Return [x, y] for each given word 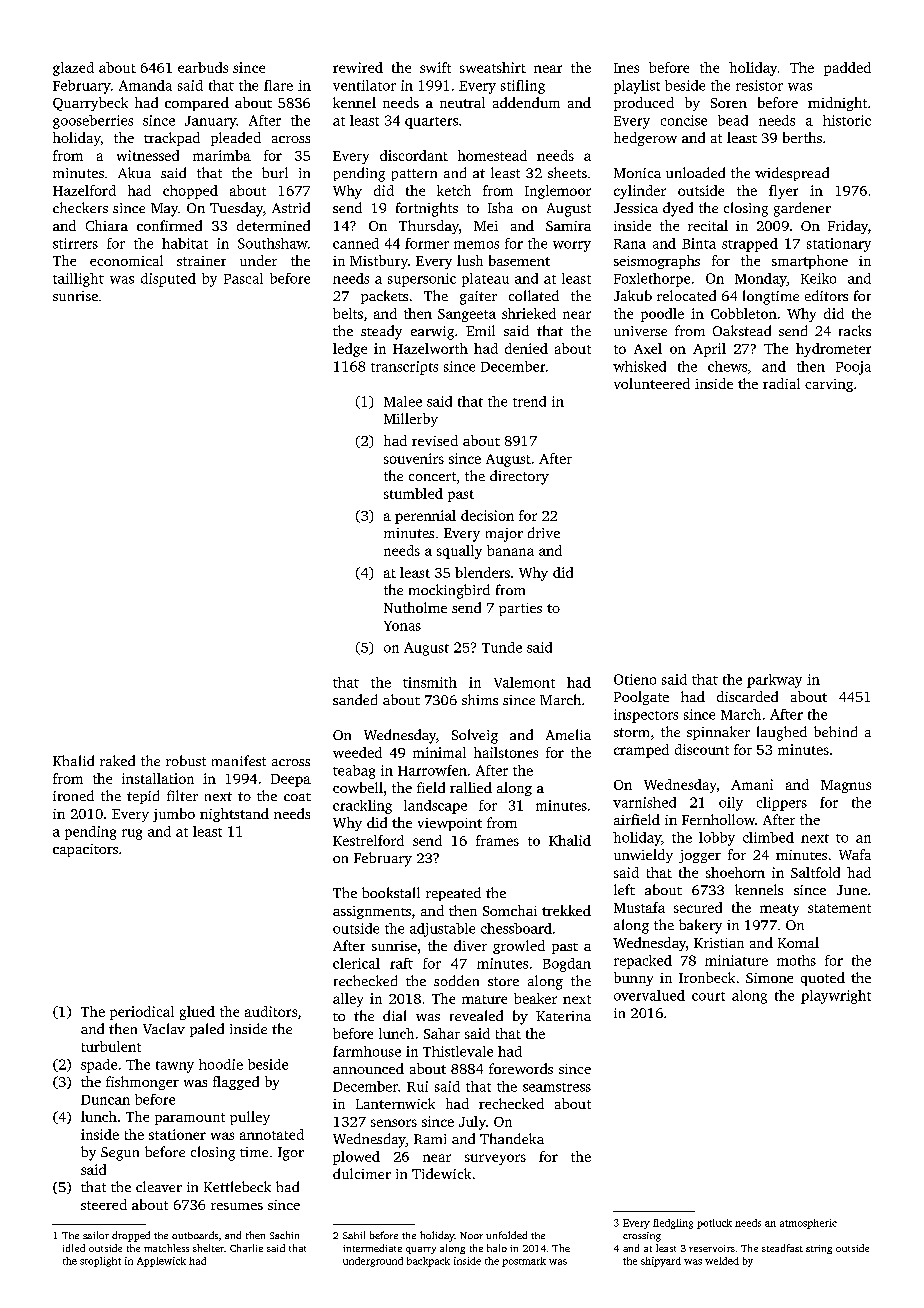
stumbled [413, 493]
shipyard [661, 1262]
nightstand [234, 815]
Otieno [635, 679]
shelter [208, 1248]
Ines [626, 68]
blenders [482, 572]
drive [544, 532]
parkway [774, 681]
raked [117, 760]
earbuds [203, 67]
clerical [356, 963]
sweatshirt [493, 67]
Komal [798, 942]
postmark [524, 1262]
